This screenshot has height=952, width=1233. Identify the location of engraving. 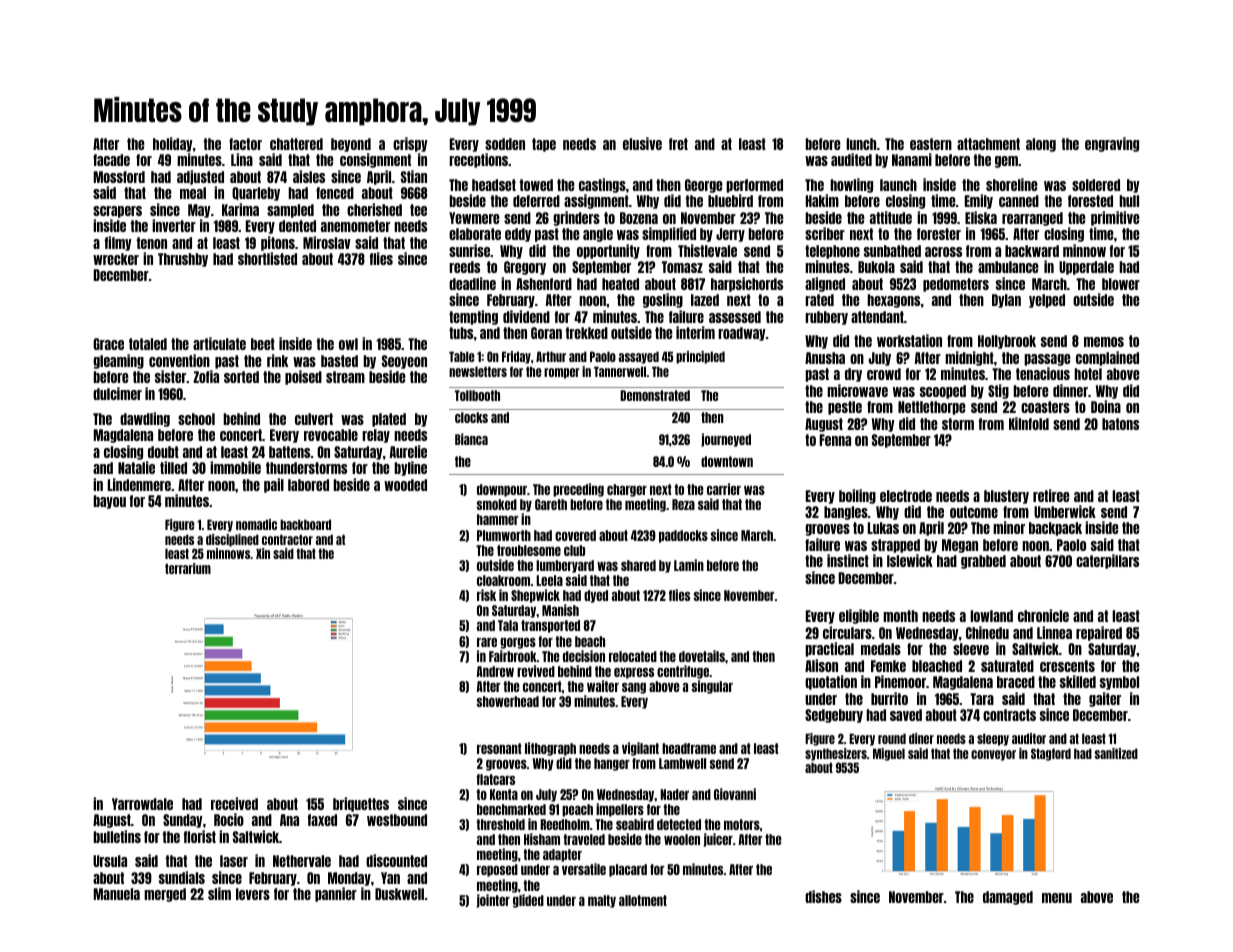
(1112, 144).
